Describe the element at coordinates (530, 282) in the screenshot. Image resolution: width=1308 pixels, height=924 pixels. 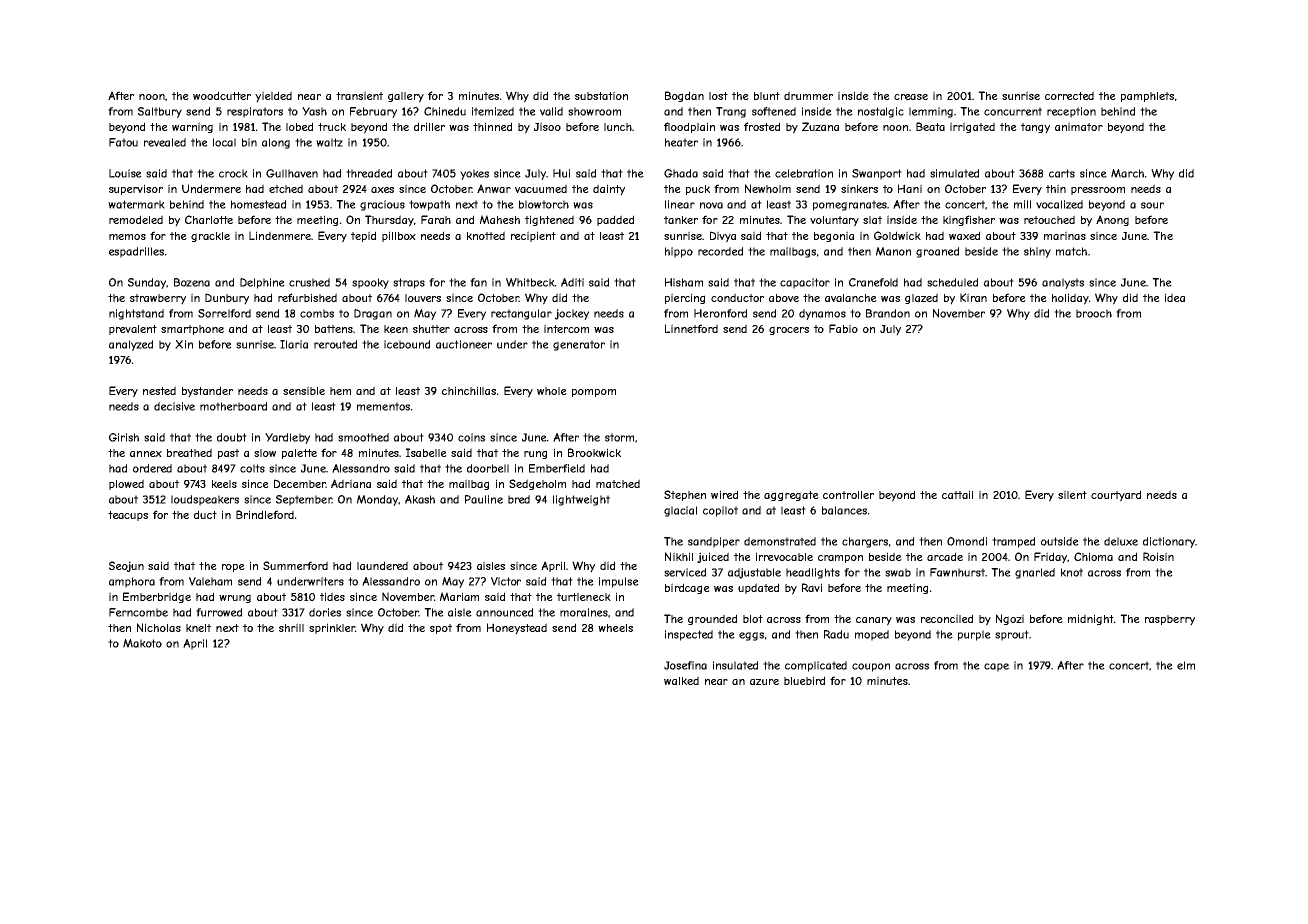
I see `Whitbeck` at that location.
